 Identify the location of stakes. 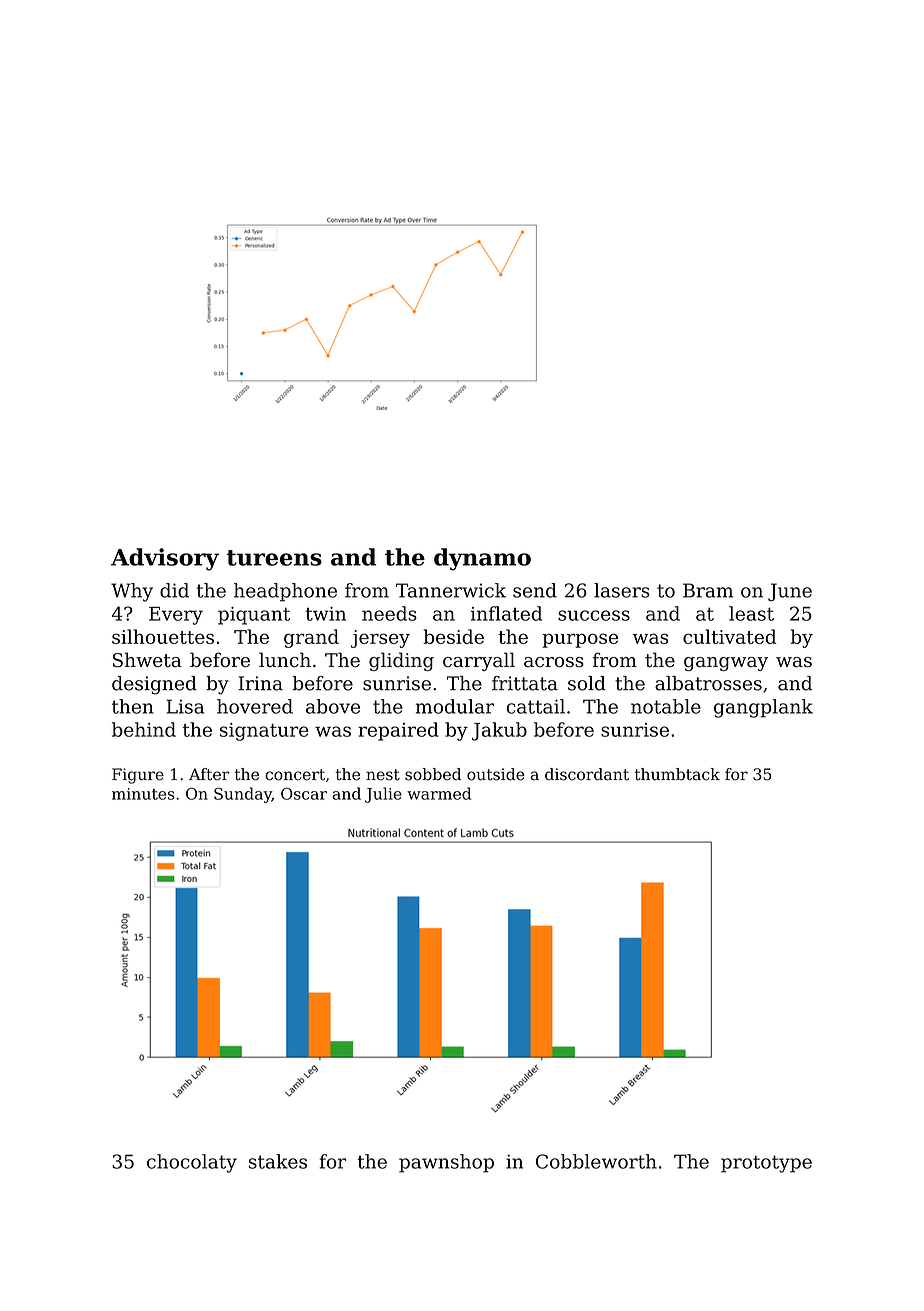
(278, 1161).
